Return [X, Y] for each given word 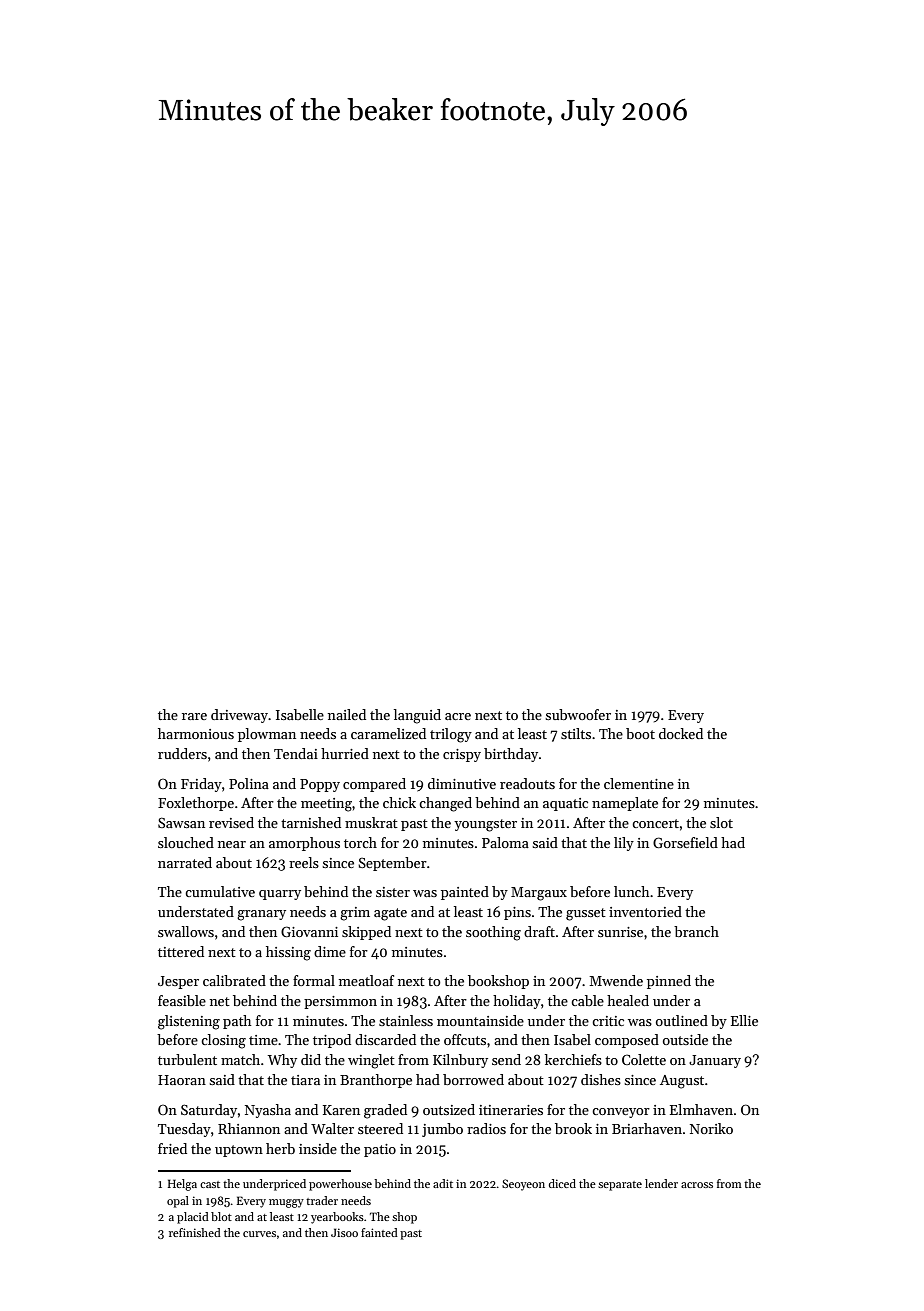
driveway [239, 716]
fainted [379, 1232]
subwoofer [578, 714]
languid [417, 716]
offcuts [465, 1039]
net [220, 1001]
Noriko [711, 1128]
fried [172, 1148]
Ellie [744, 1020]
